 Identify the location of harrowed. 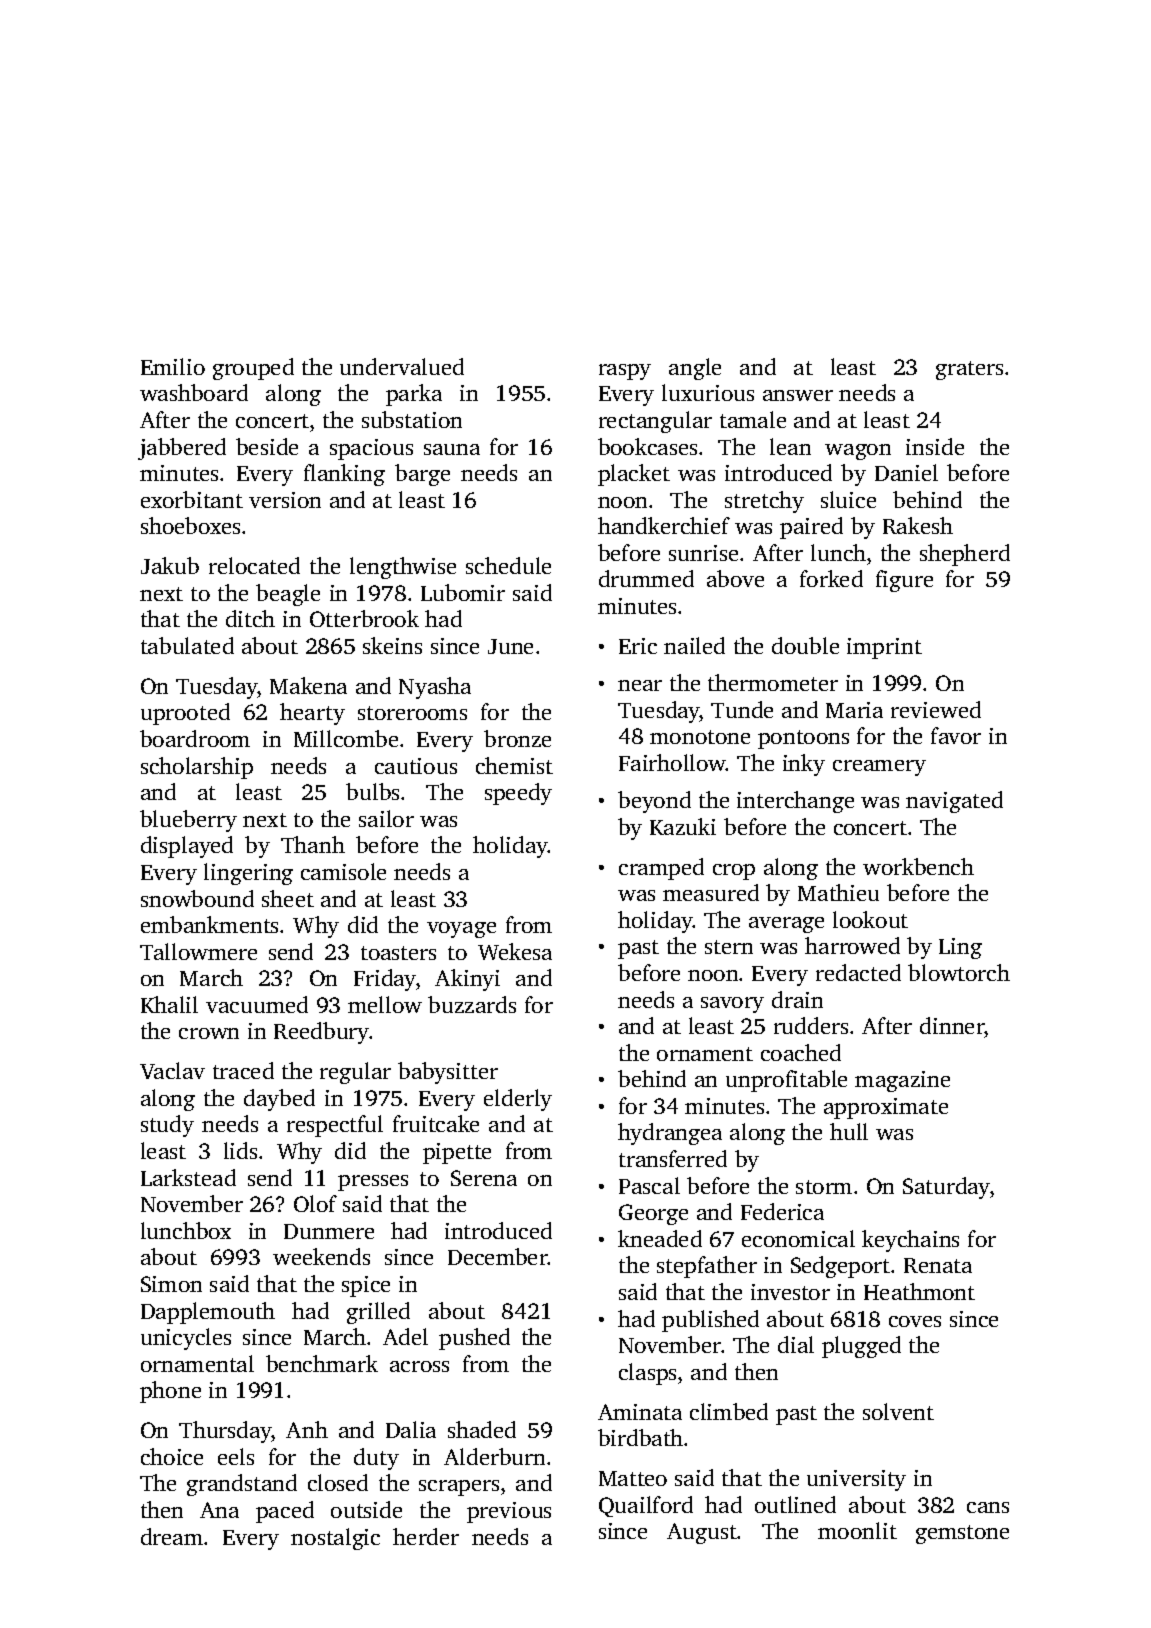
(852, 945).
